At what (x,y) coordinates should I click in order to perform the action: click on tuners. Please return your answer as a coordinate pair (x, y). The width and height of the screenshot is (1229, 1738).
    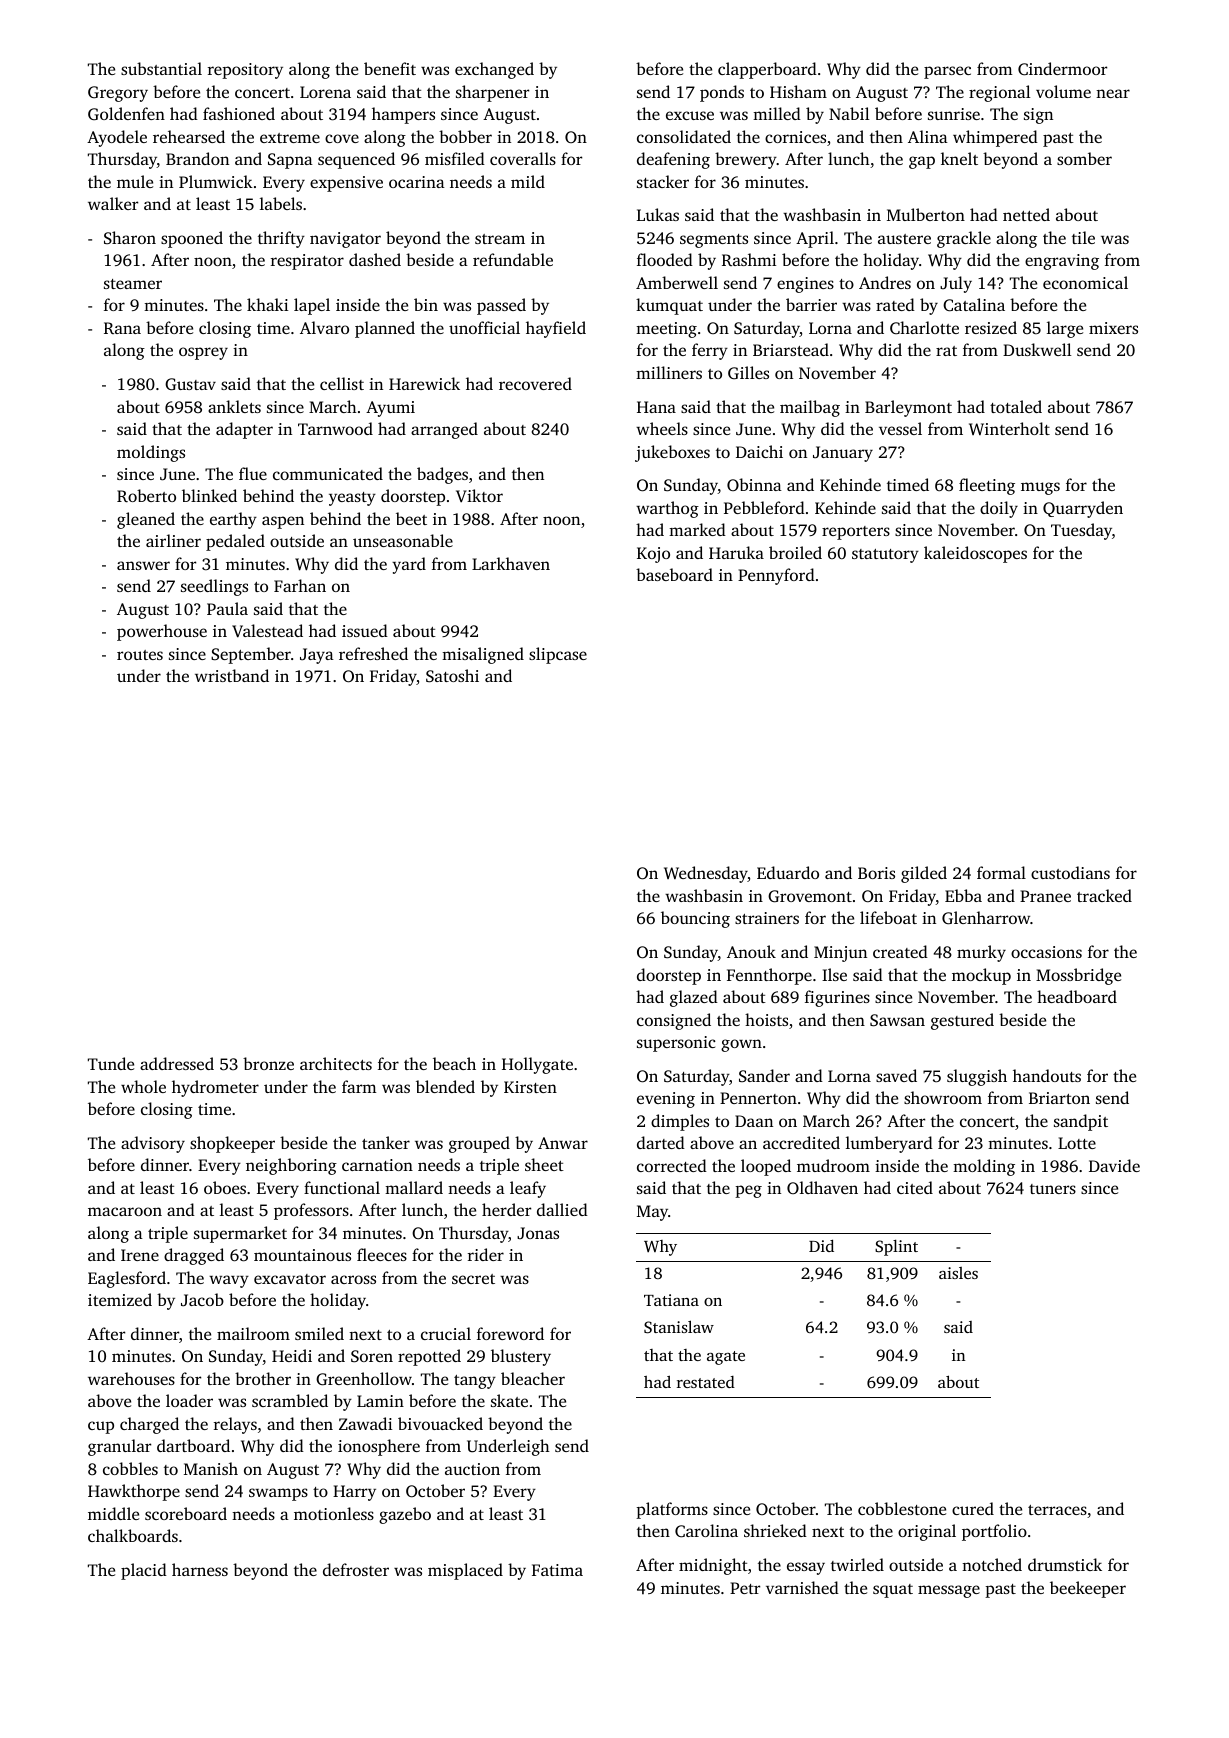
    Looking at the image, I should click on (1053, 1189).
